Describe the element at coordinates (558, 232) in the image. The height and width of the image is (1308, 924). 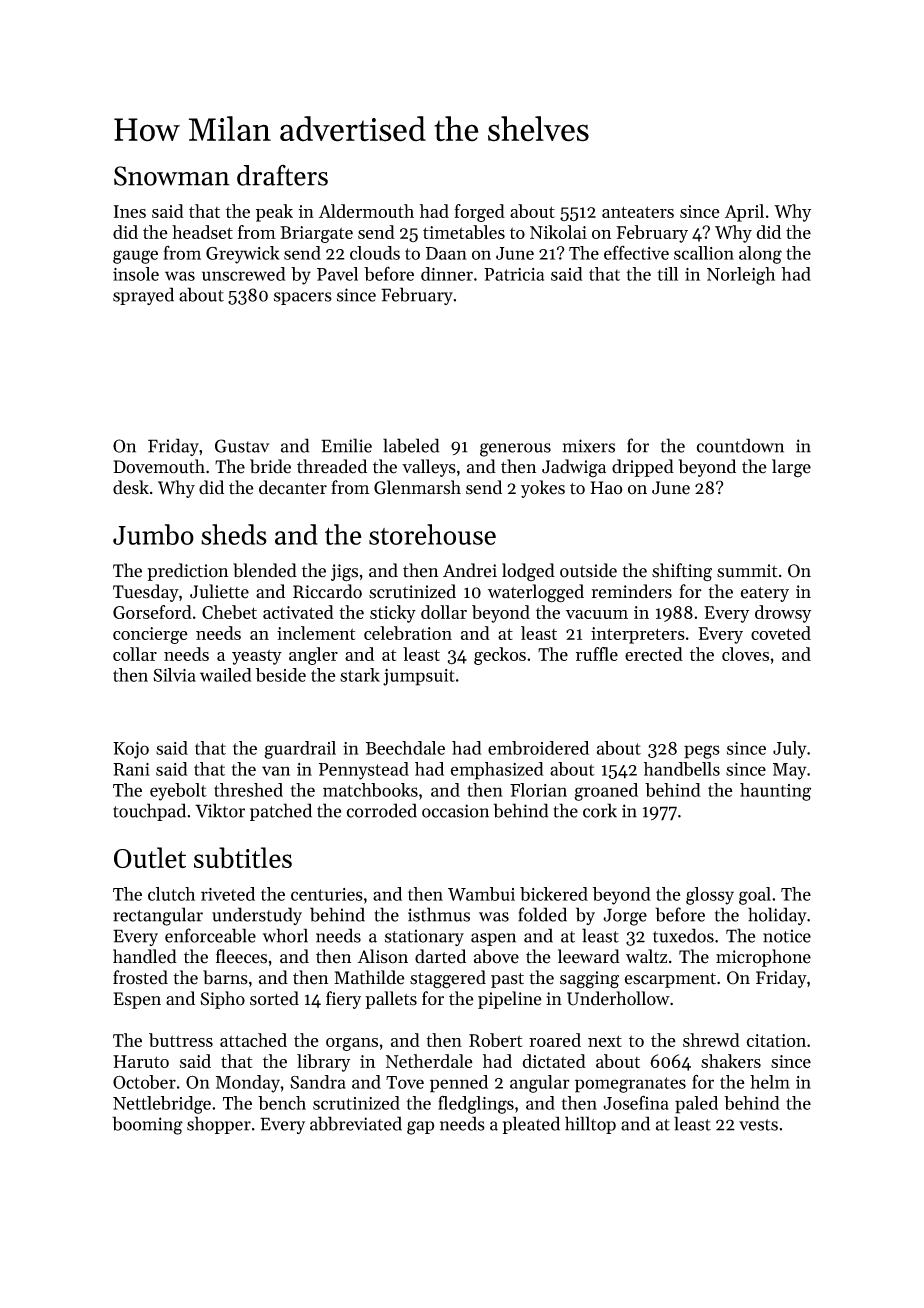
I see `Nikolai` at that location.
